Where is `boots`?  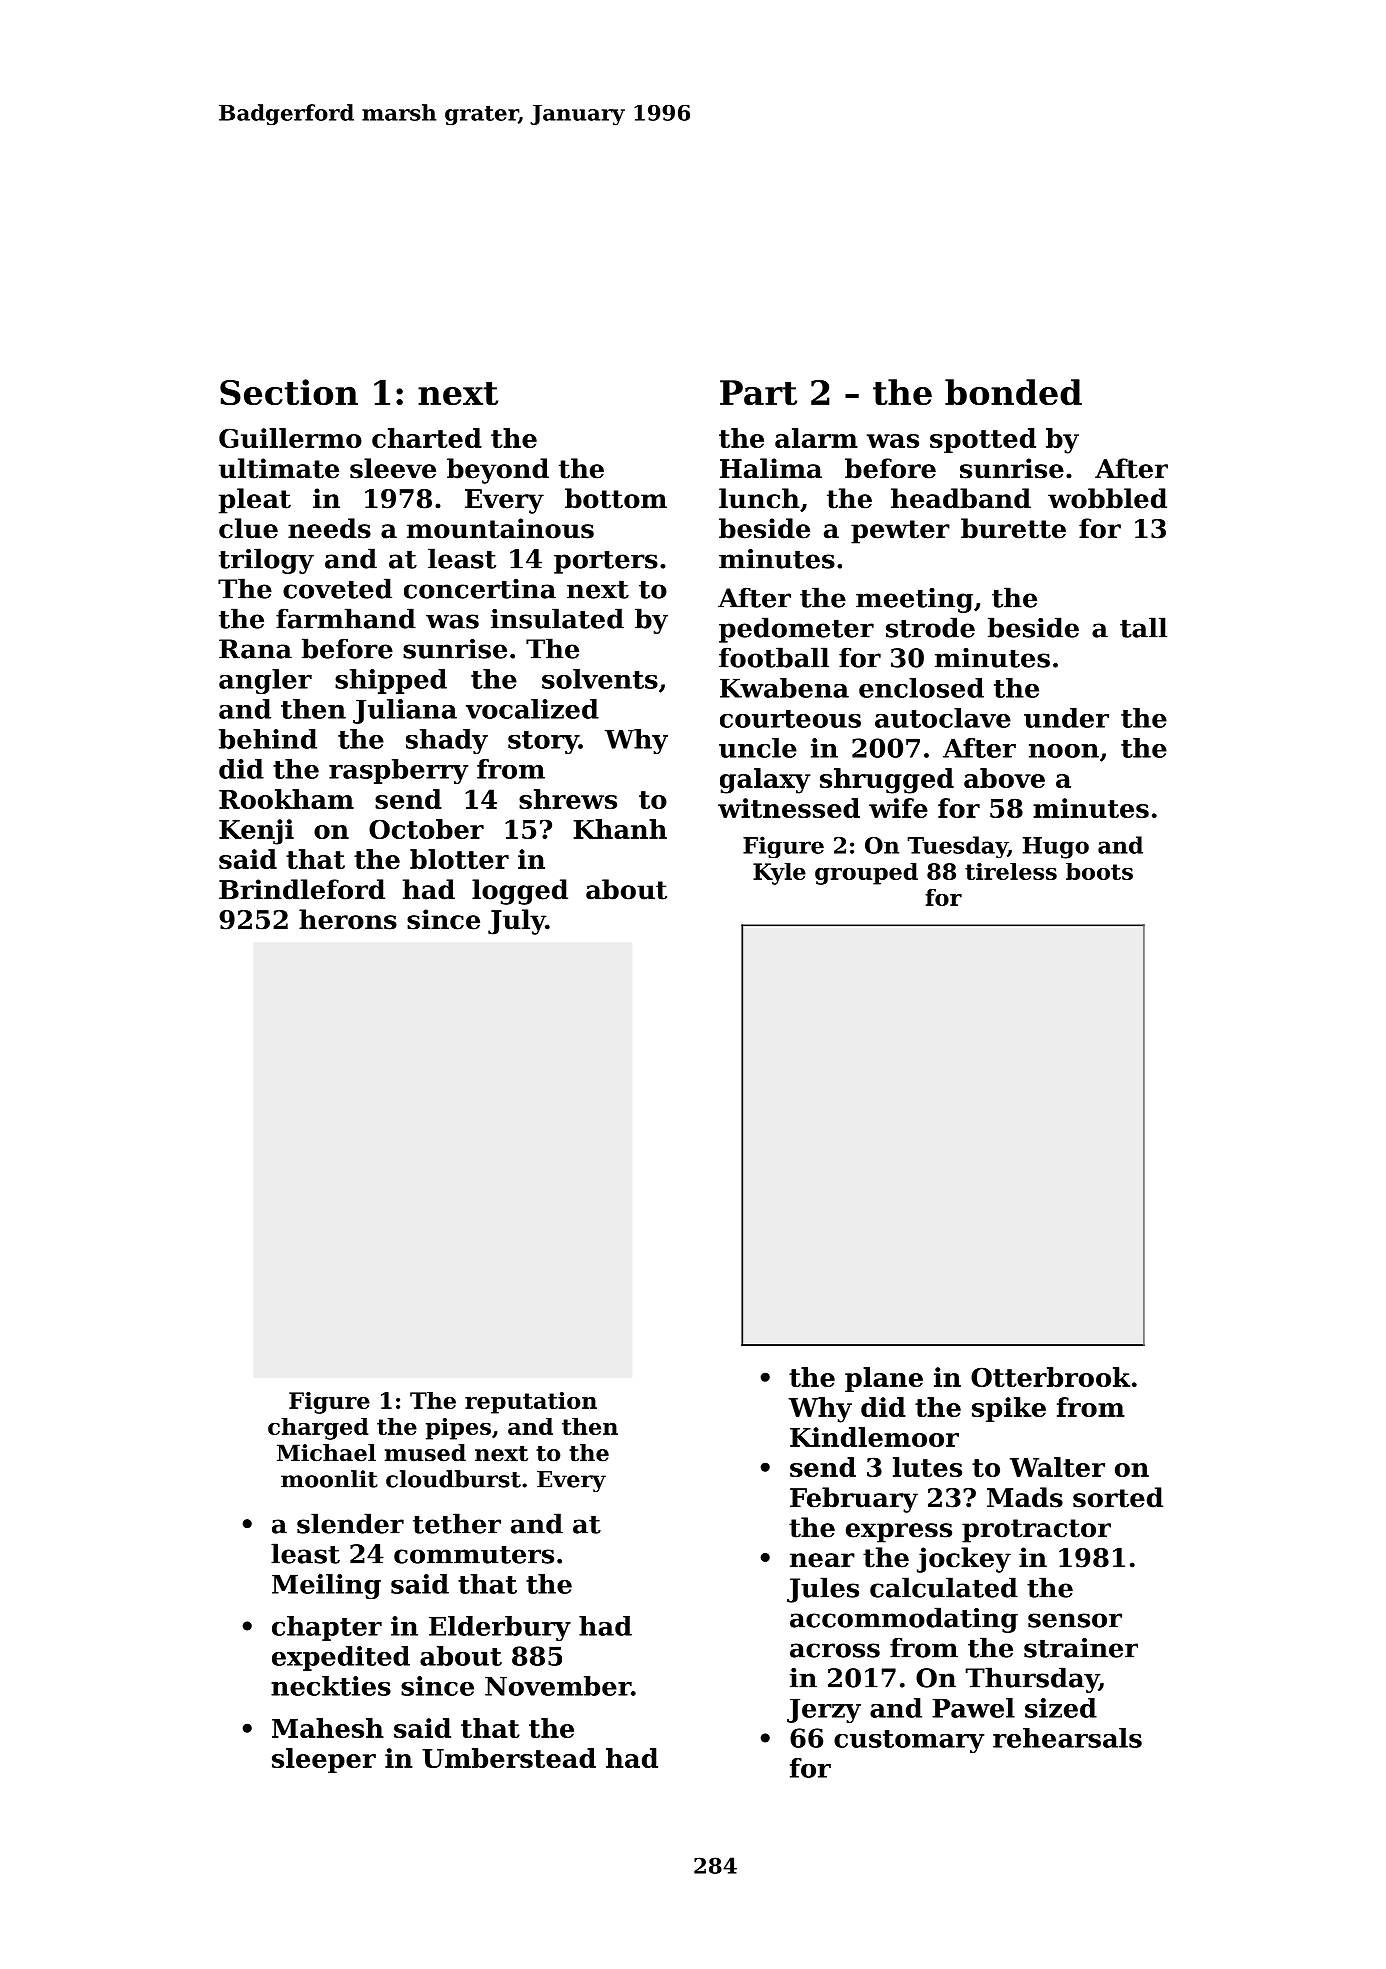 boots is located at coordinates (1099, 871).
